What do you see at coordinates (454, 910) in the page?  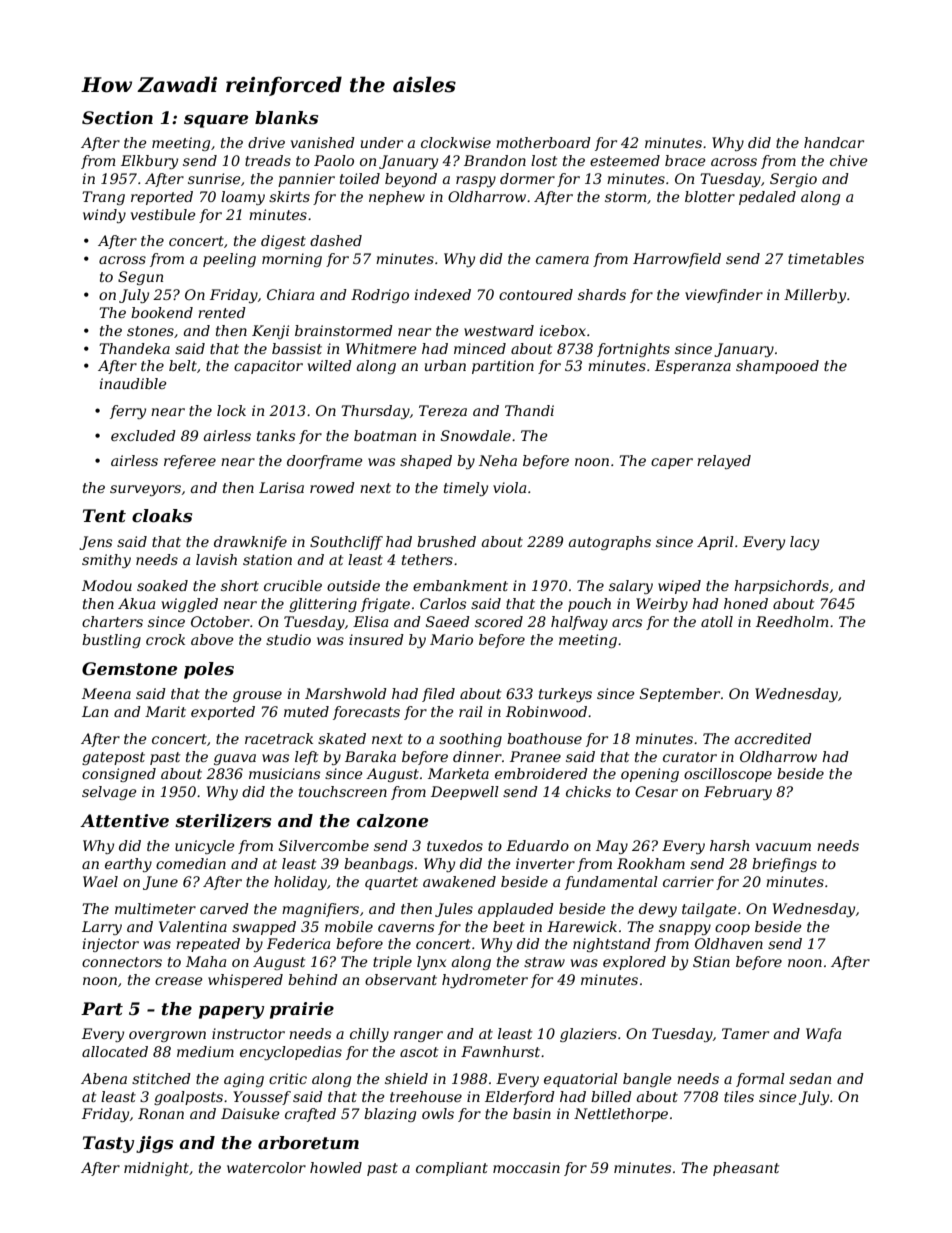 I see `Jules` at bounding box center [454, 910].
